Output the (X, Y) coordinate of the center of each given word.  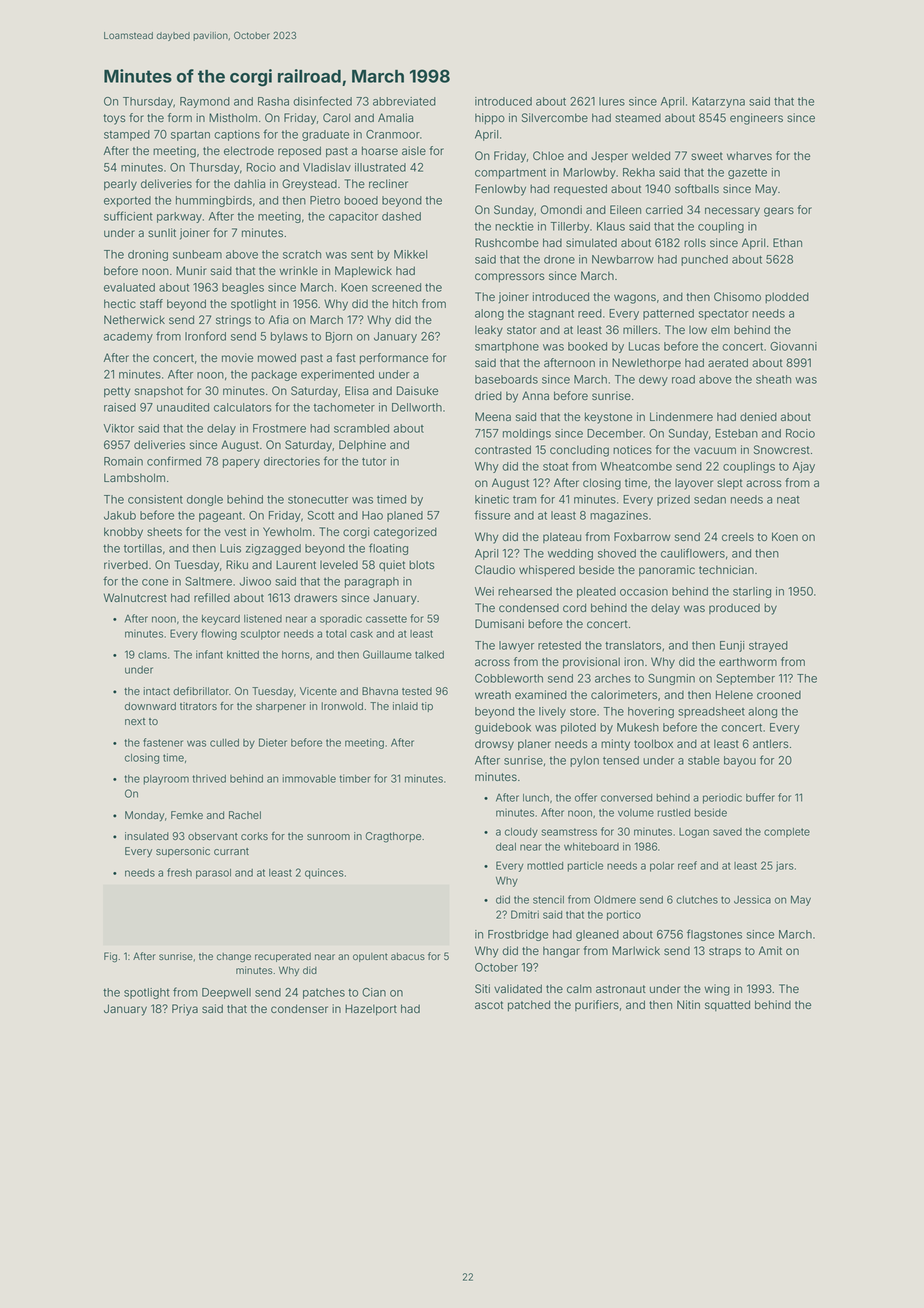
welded (651, 155)
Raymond (205, 102)
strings (233, 321)
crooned (779, 695)
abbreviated (404, 101)
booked (587, 346)
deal (506, 847)
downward (150, 706)
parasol (213, 874)
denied (758, 417)
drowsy (494, 745)
